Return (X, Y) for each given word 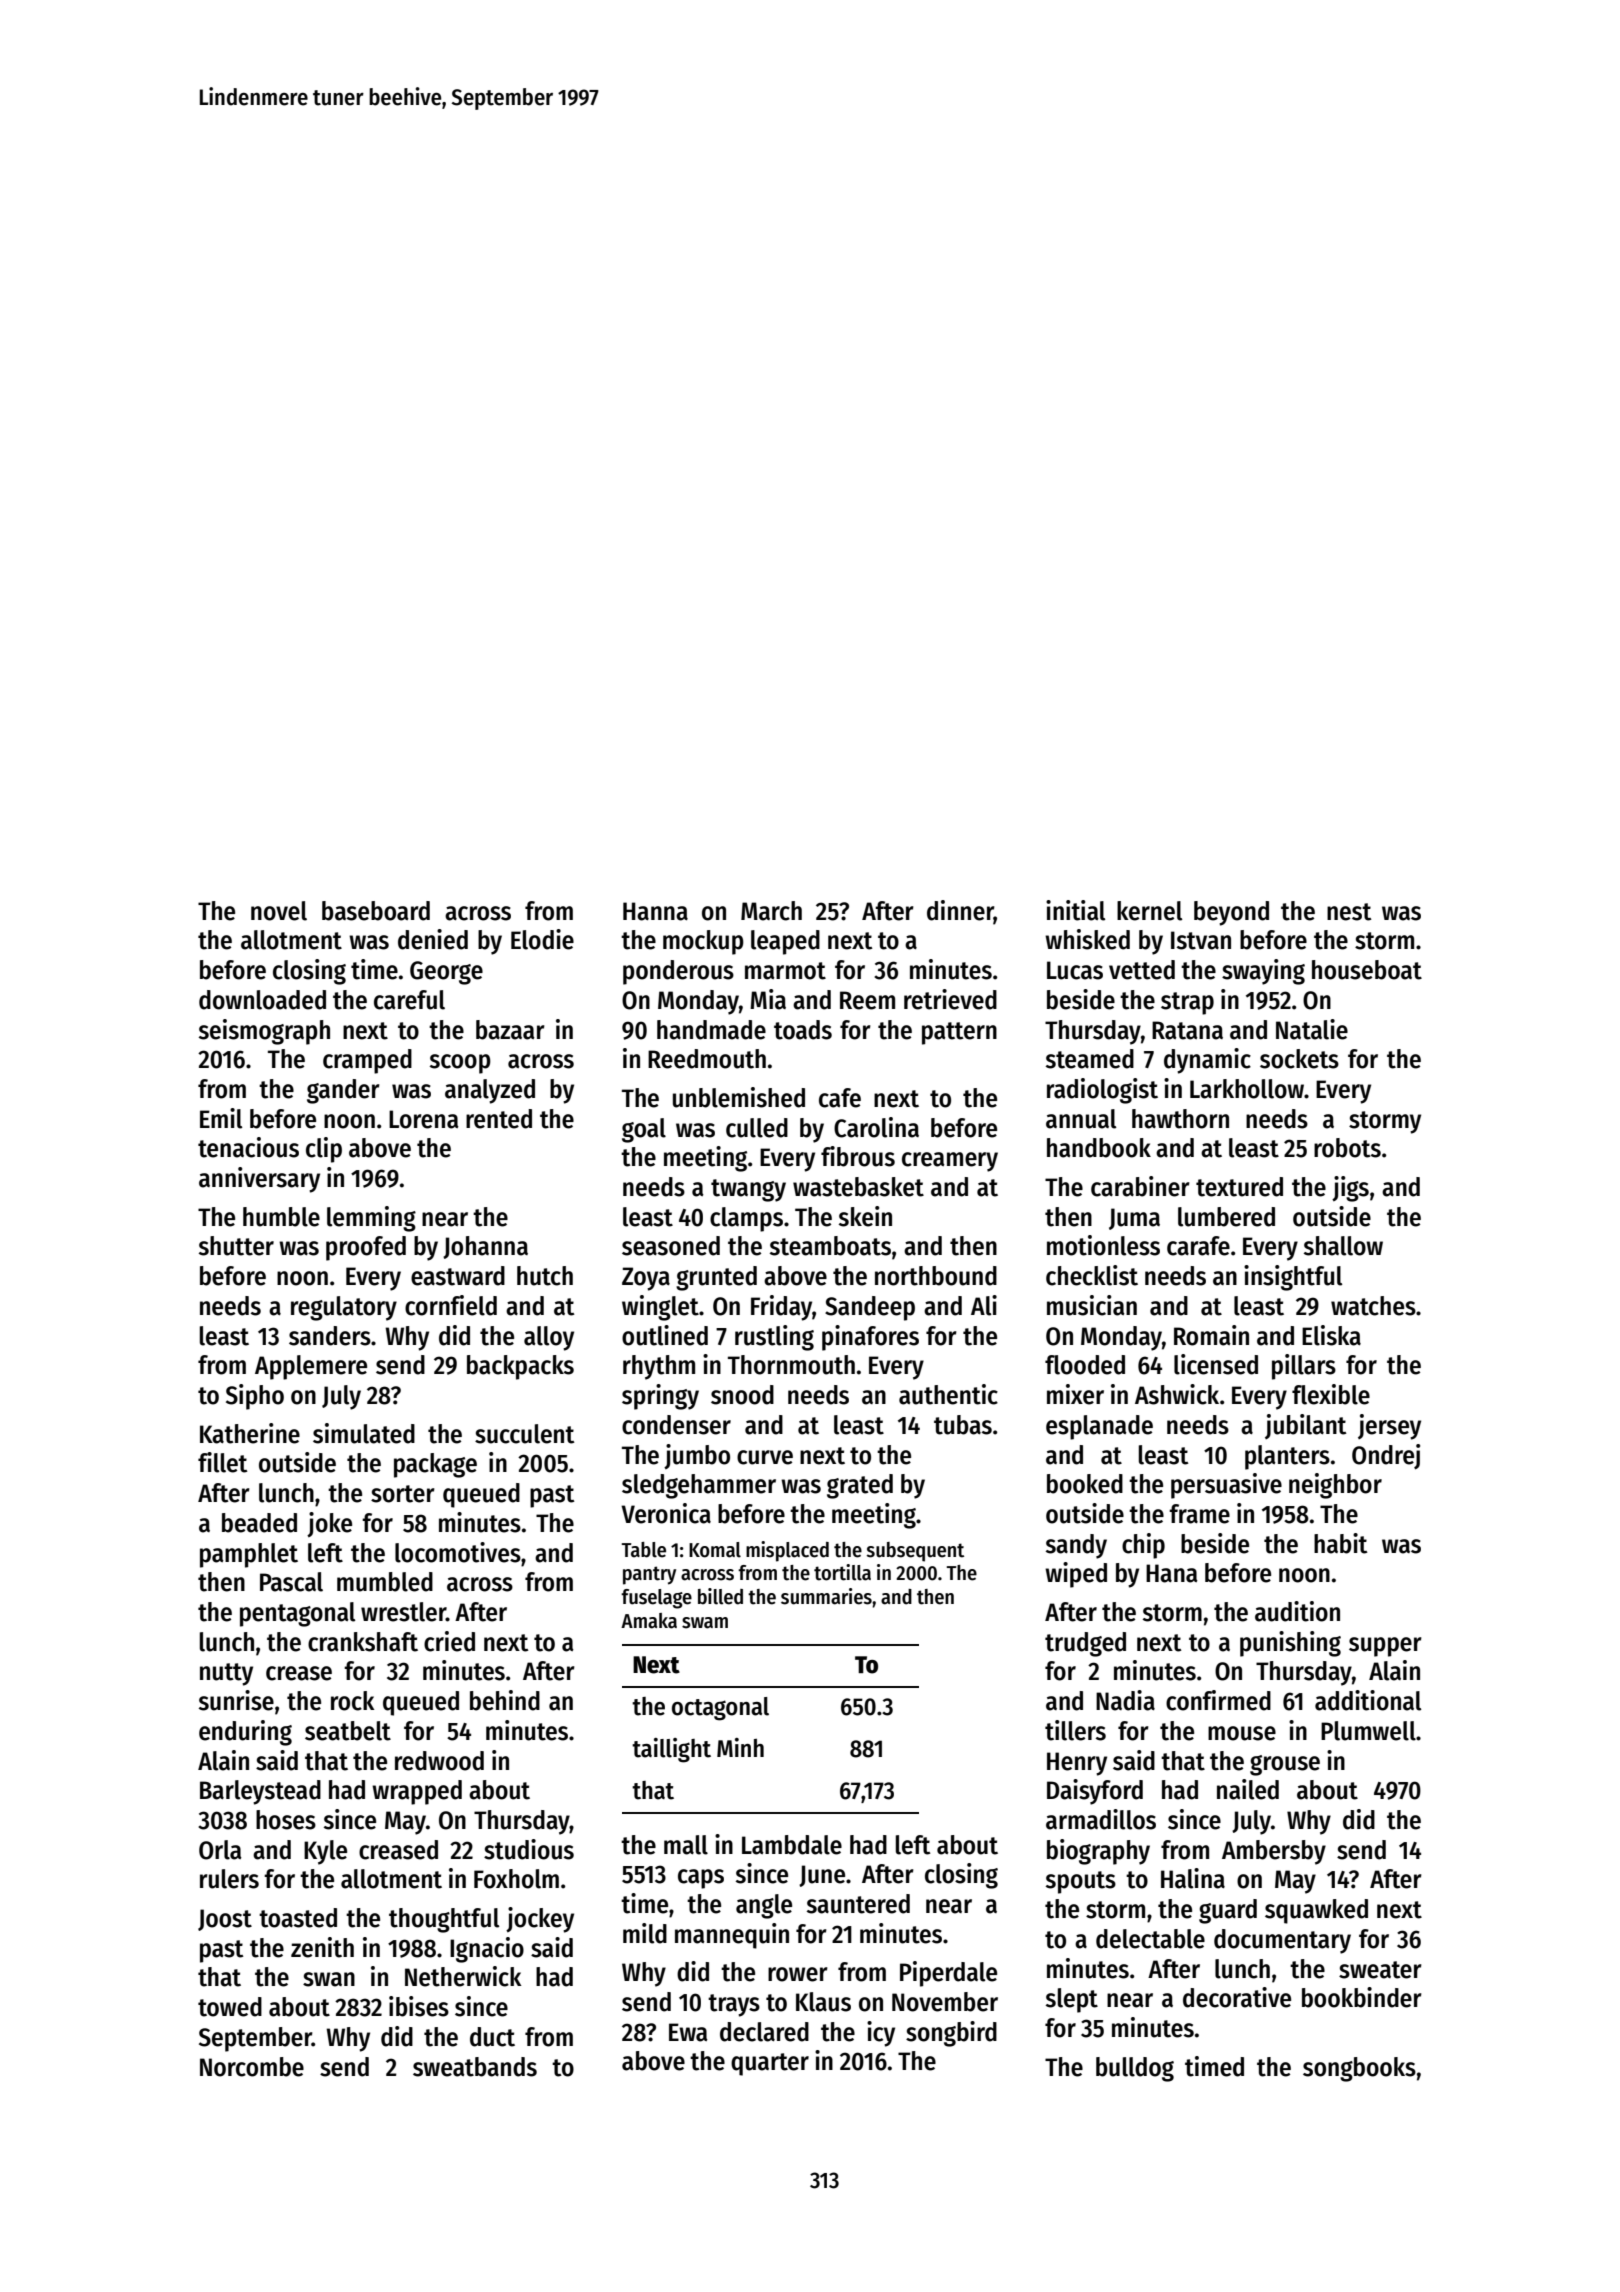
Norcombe (252, 2067)
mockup (703, 942)
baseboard (376, 911)
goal (644, 1130)
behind (505, 1700)
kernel (1149, 911)
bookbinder (1362, 1997)
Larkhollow (1247, 1089)
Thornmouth (791, 1365)
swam (705, 1623)
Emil (221, 1118)
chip (1143, 1546)
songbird (951, 2034)
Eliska (1331, 1335)
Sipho (255, 1397)
